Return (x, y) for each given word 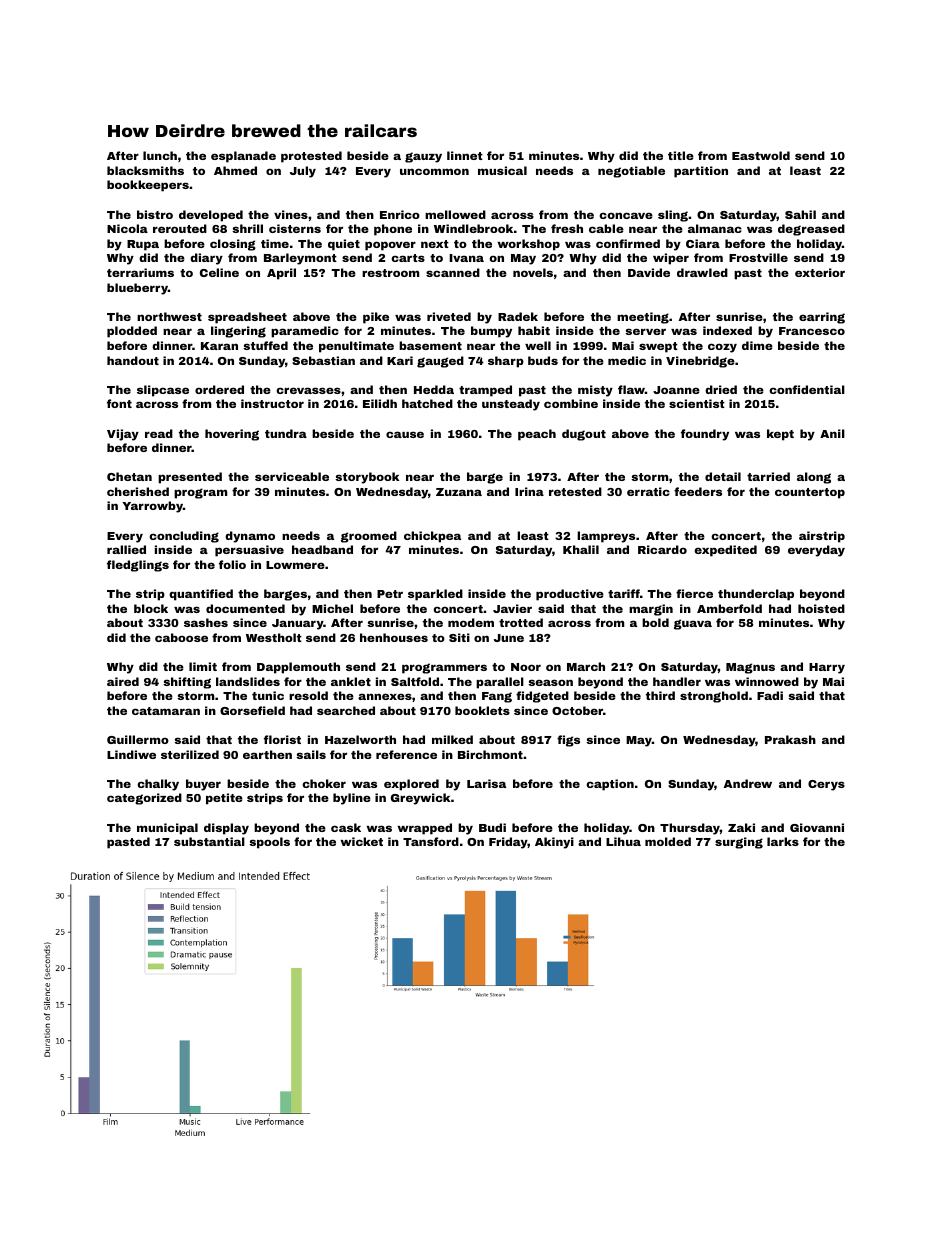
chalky (158, 785)
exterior (820, 272)
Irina (529, 491)
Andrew (748, 783)
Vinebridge (700, 362)
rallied (126, 549)
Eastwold (761, 155)
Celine (219, 272)
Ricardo (662, 549)
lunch (160, 155)
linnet (465, 155)
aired (123, 681)
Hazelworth (360, 739)
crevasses (308, 390)
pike (376, 318)
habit (534, 330)
